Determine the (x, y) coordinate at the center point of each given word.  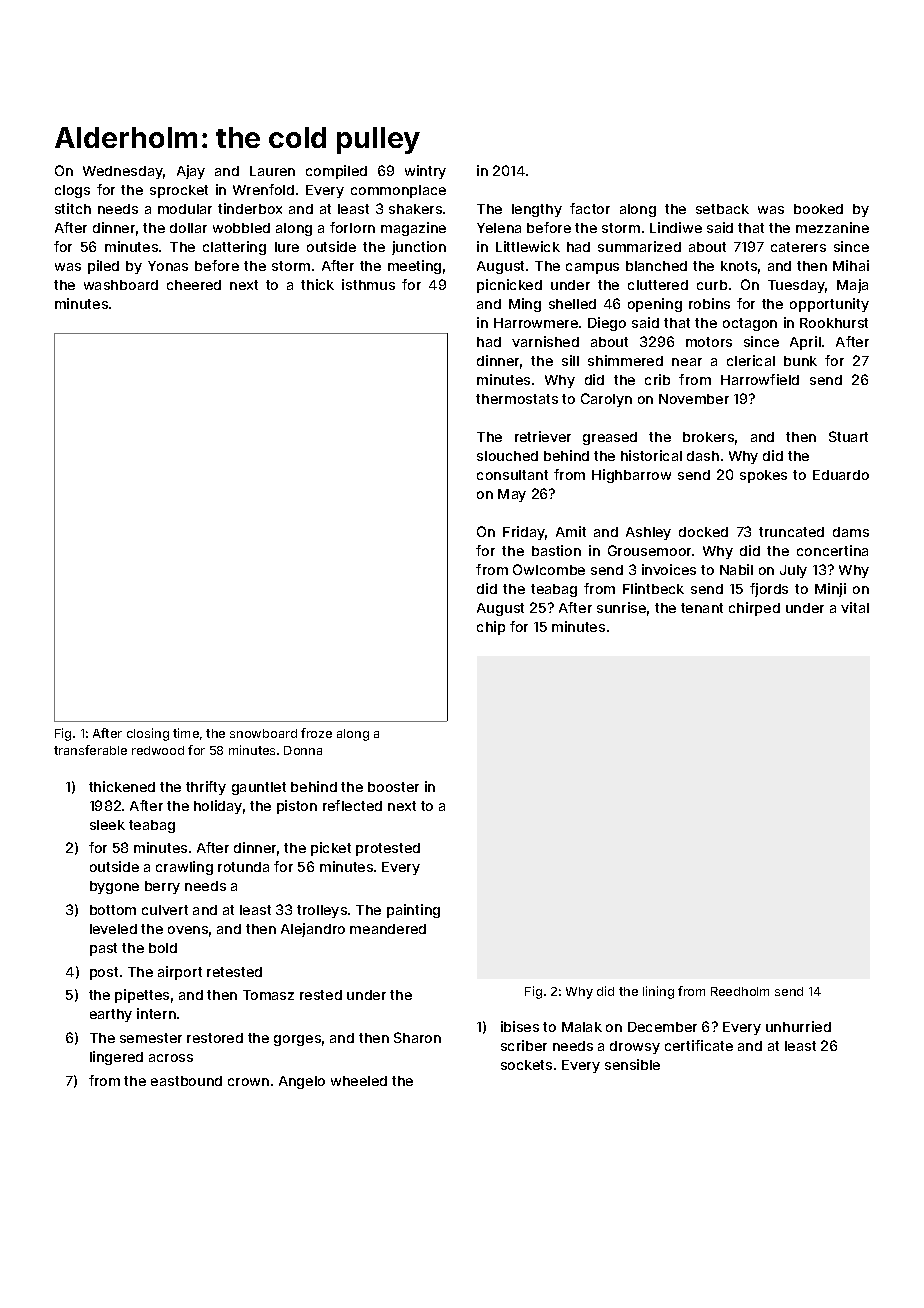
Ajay (191, 172)
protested (388, 849)
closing (148, 734)
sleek (107, 825)
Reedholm (740, 991)
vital (855, 607)
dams (851, 532)
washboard (121, 285)
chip (491, 628)
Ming (525, 305)
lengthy (537, 210)
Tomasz (268, 995)
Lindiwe (676, 227)
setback (722, 209)
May (512, 495)
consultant (512, 475)
